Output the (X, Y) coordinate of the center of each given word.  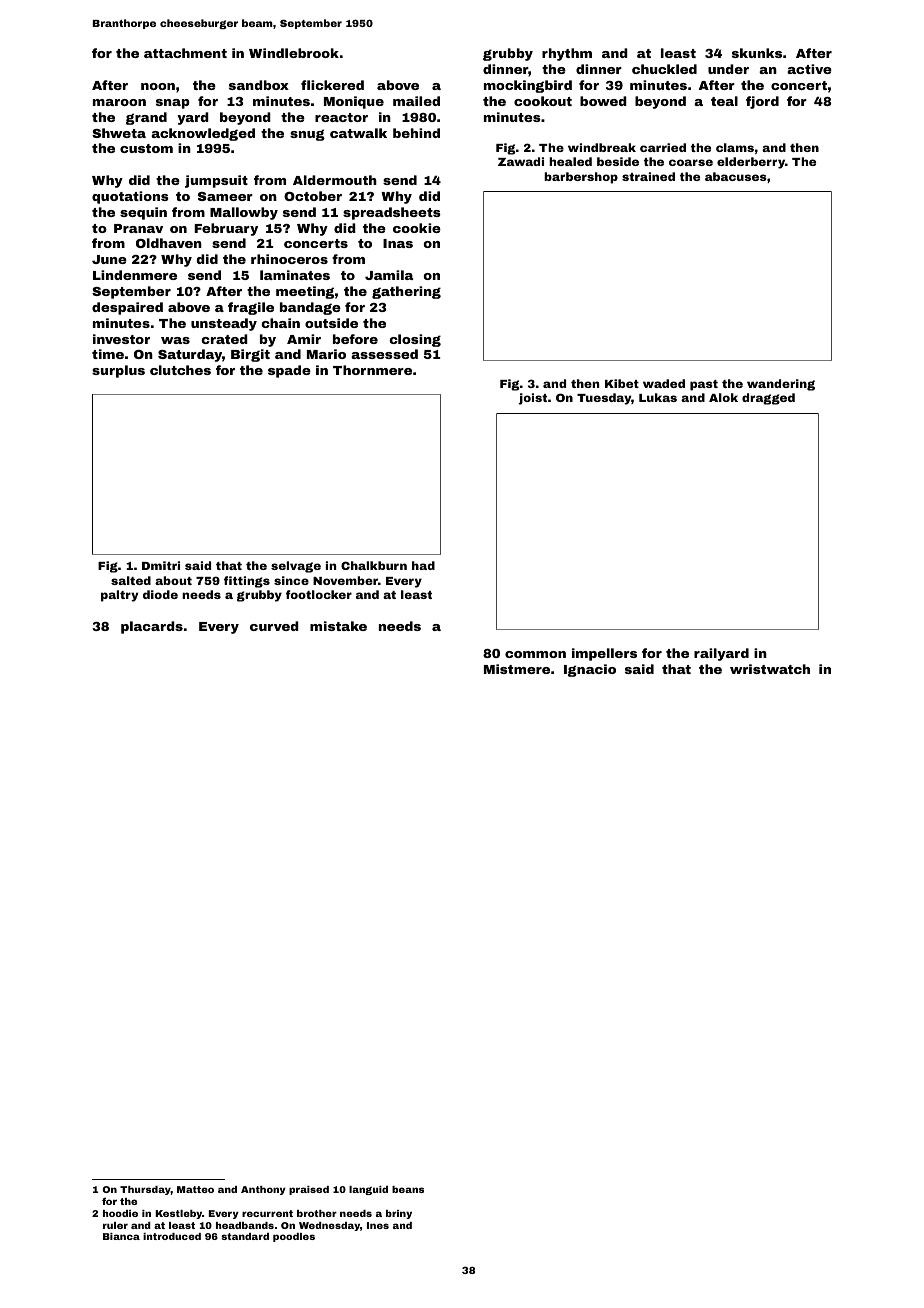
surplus (118, 371)
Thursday (145, 1190)
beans (408, 1189)
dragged (768, 399)
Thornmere (372, 370)
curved (274, 626)
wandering (781, 385)
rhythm (567, 54)
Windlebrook (294, 53)
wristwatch (770, 669)
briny (399, 1214)
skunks (757, 53)
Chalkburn (374, 565)
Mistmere (517, 669)
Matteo (195, 1189)
